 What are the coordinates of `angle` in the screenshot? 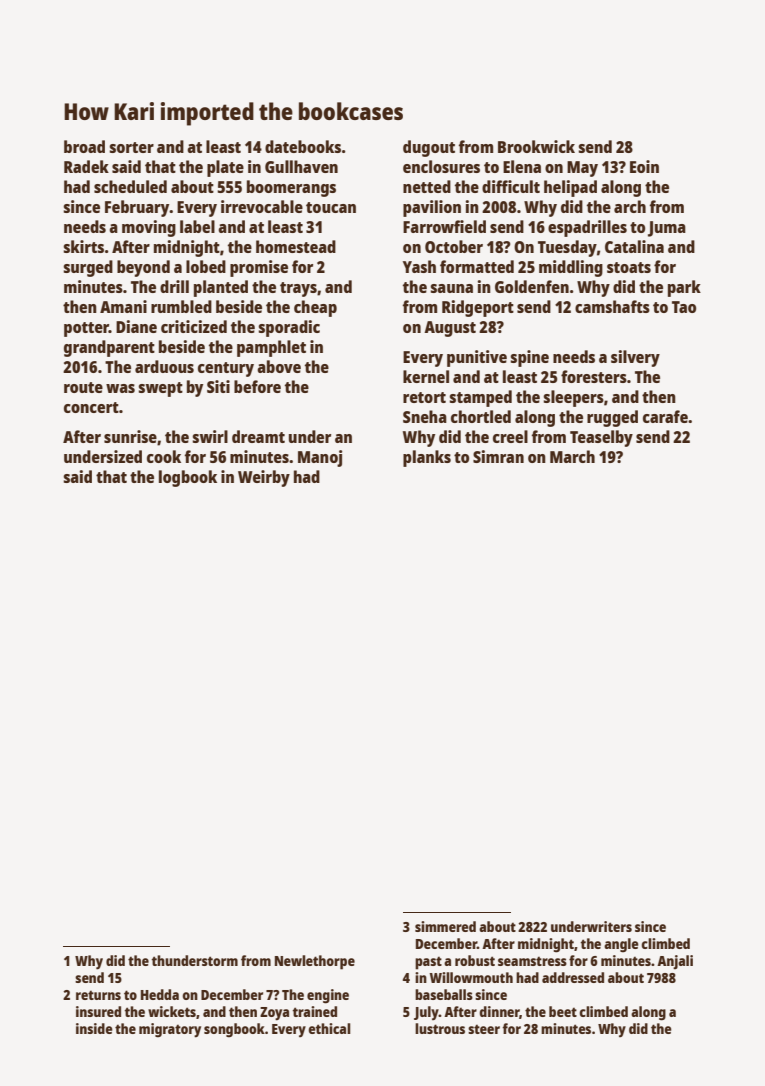 It's located at (621, 945).
